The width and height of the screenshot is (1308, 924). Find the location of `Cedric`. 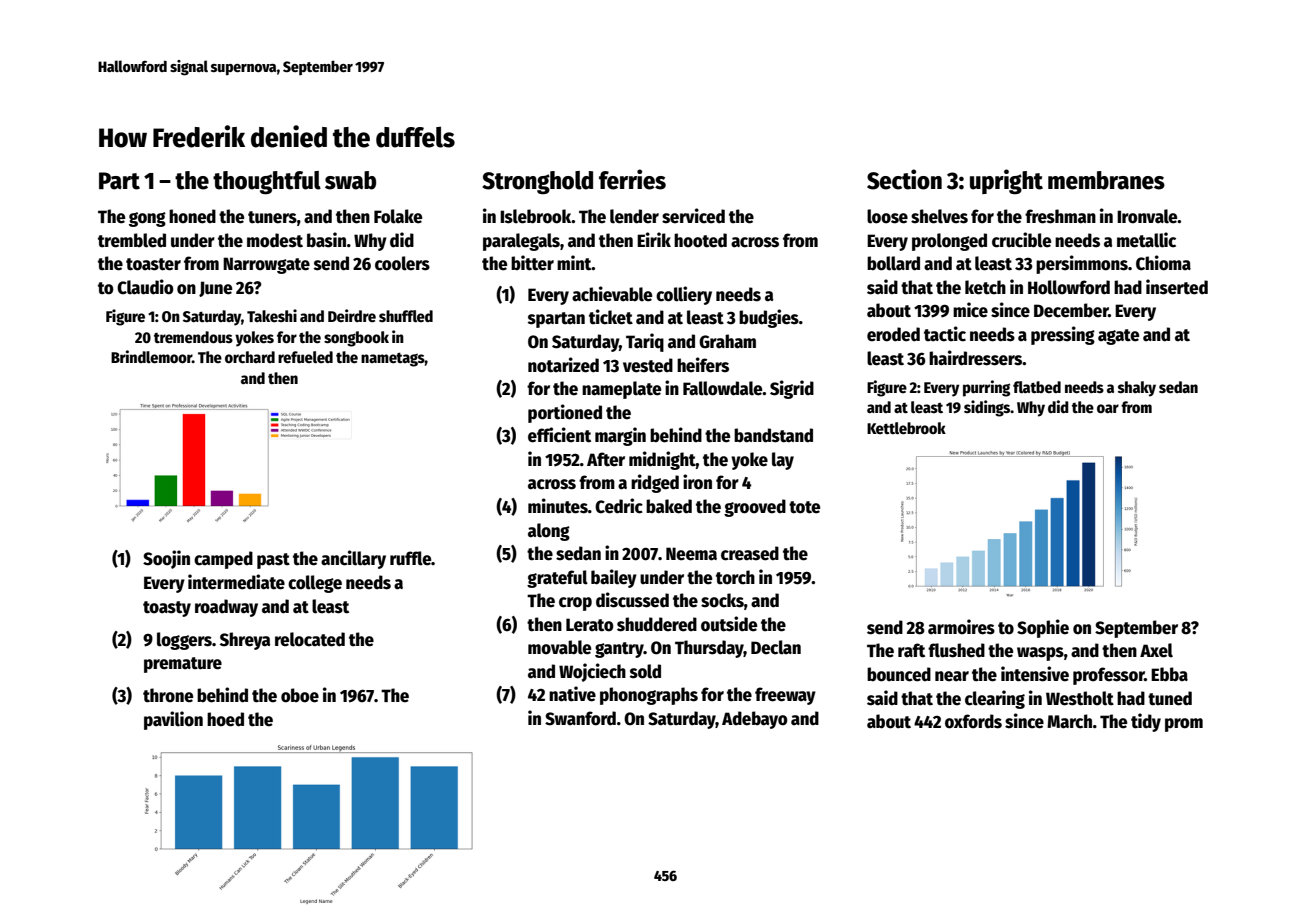

Cedric is located at coordinates (619, 506).
